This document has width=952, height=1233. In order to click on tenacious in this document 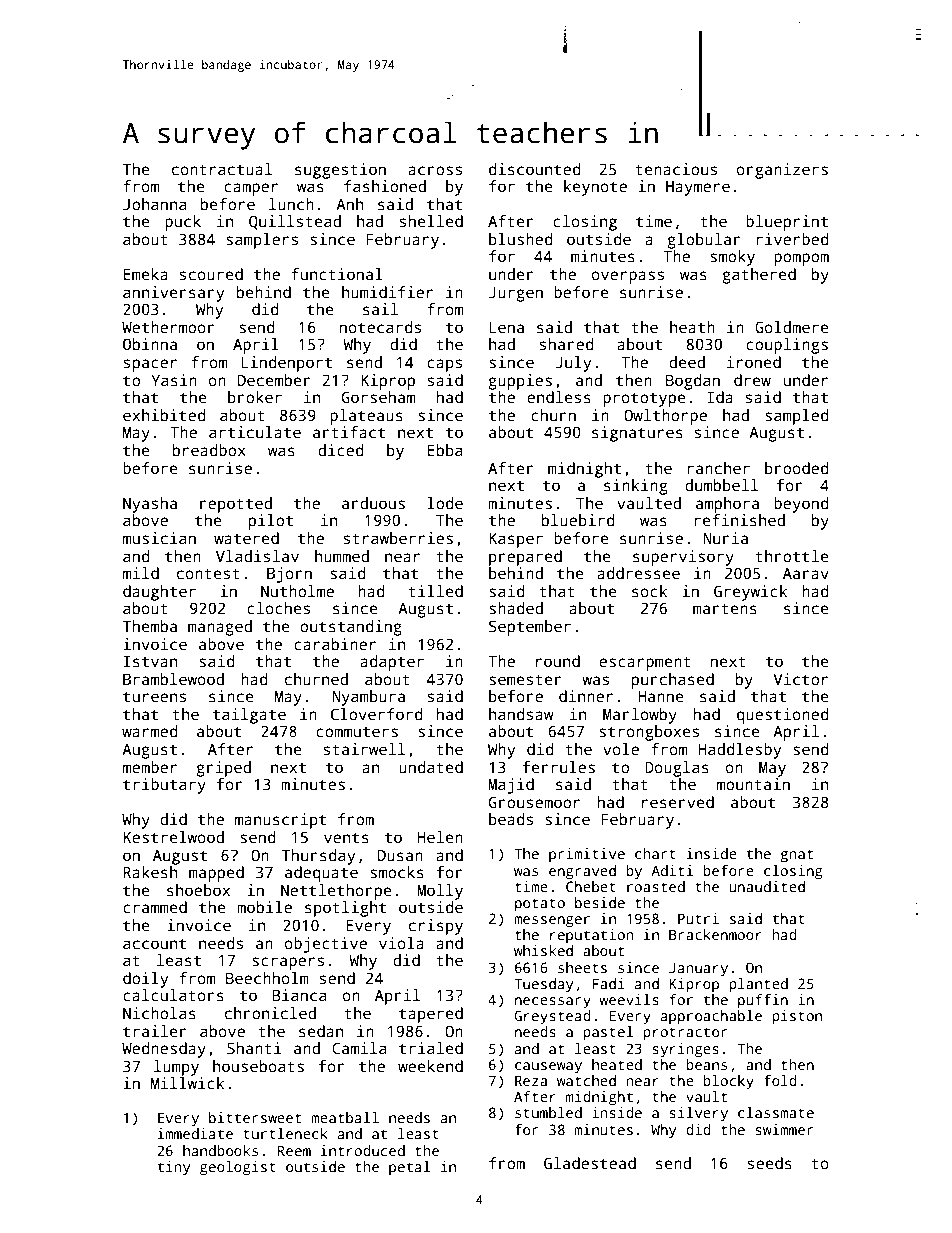, I will do `click(676, 169)`.
